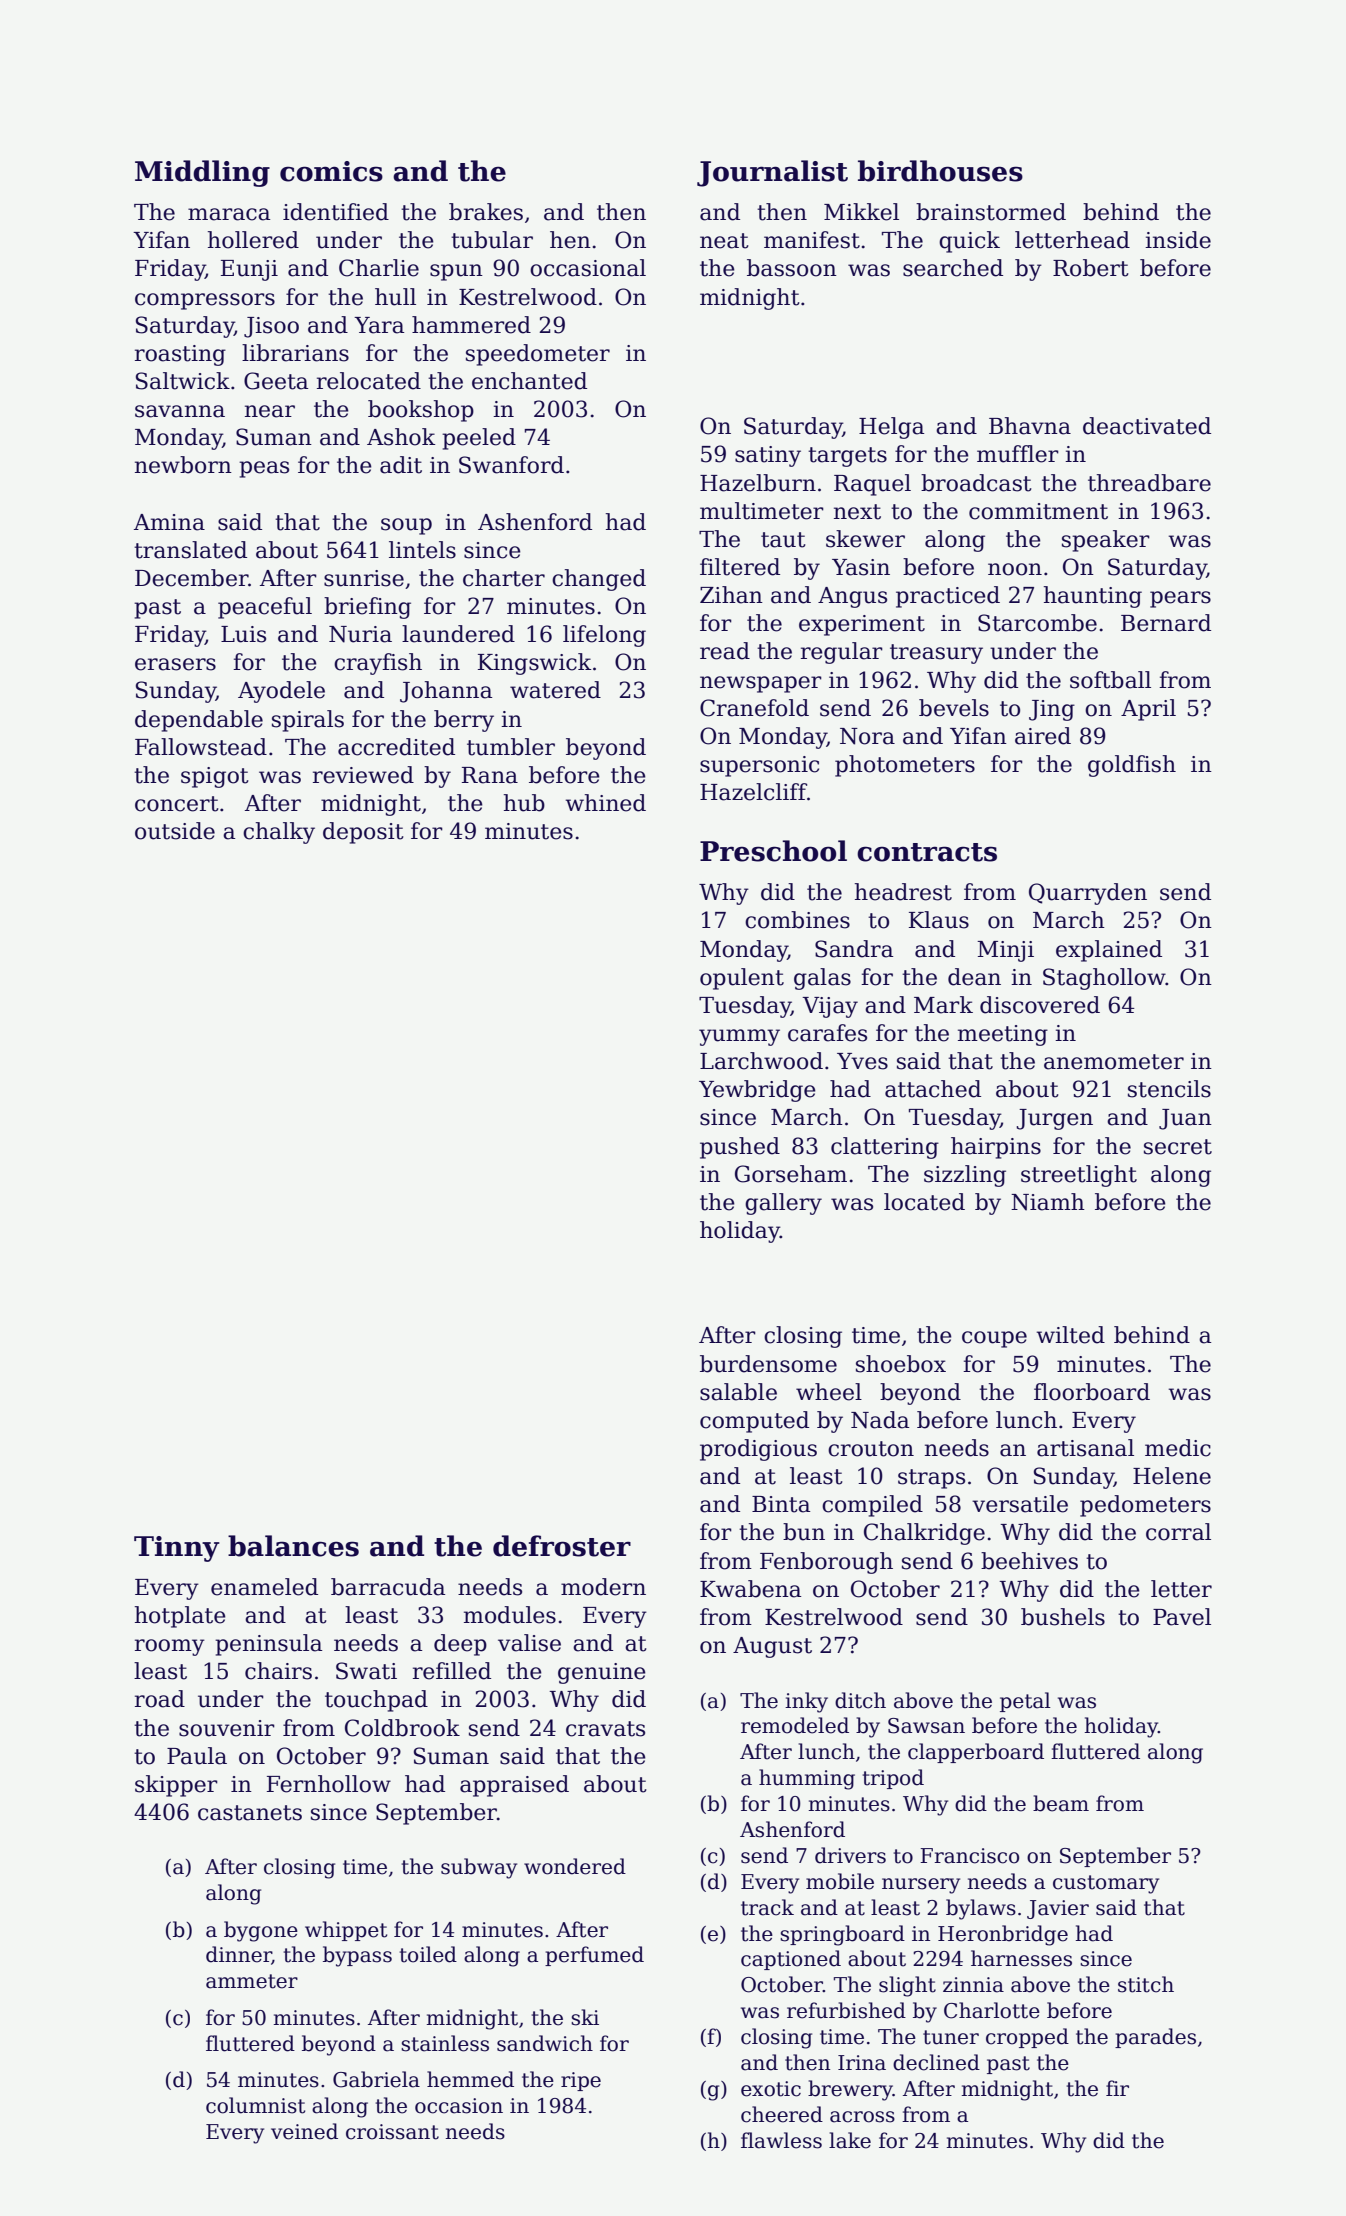 This screenshot has width=1346, height=2216. What do you see at coordinates (754, 708) in the screenshot?
I see `Cranefold` at bounding box center [754, 708].
